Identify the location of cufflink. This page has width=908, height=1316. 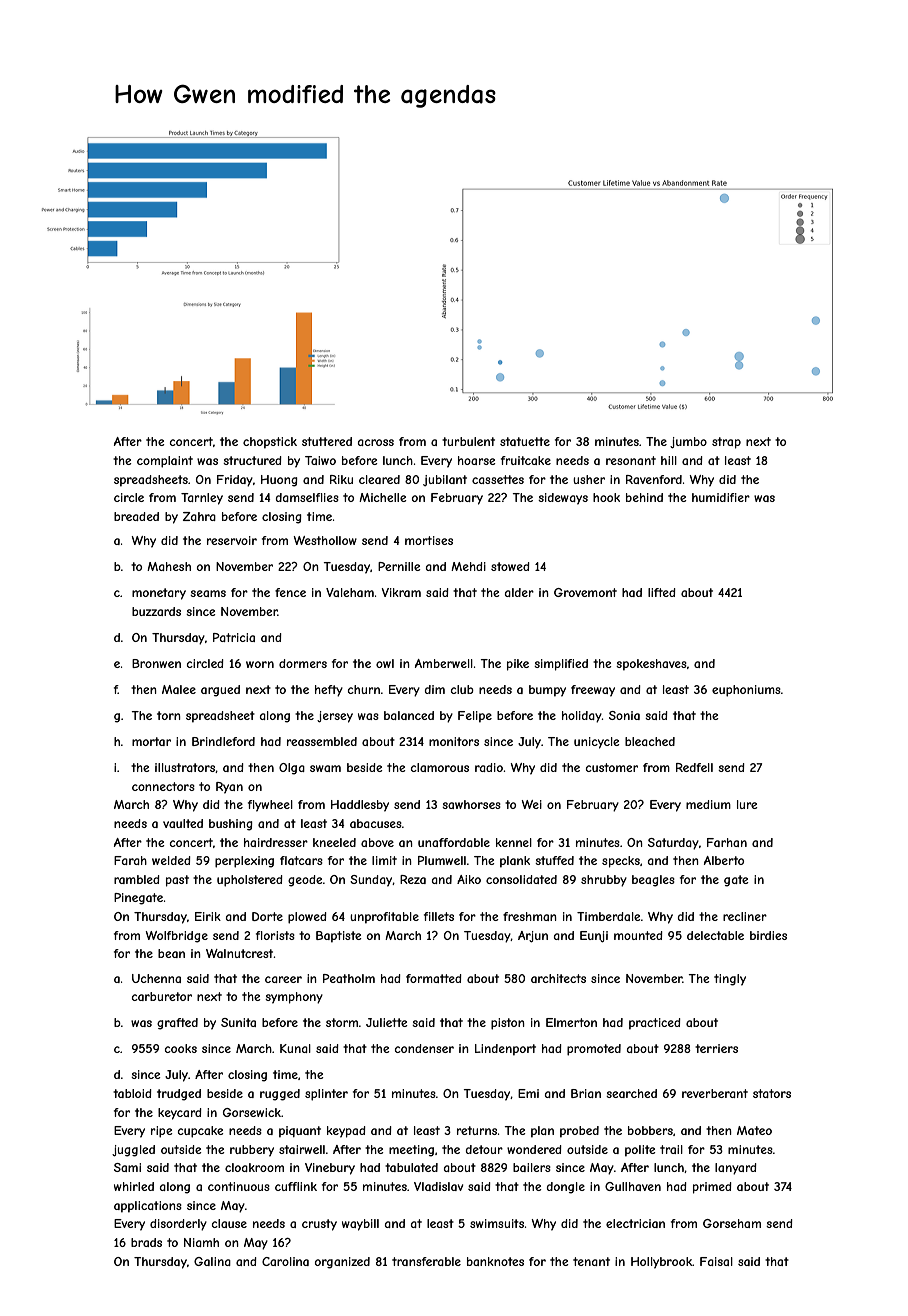
(296, 1186).
